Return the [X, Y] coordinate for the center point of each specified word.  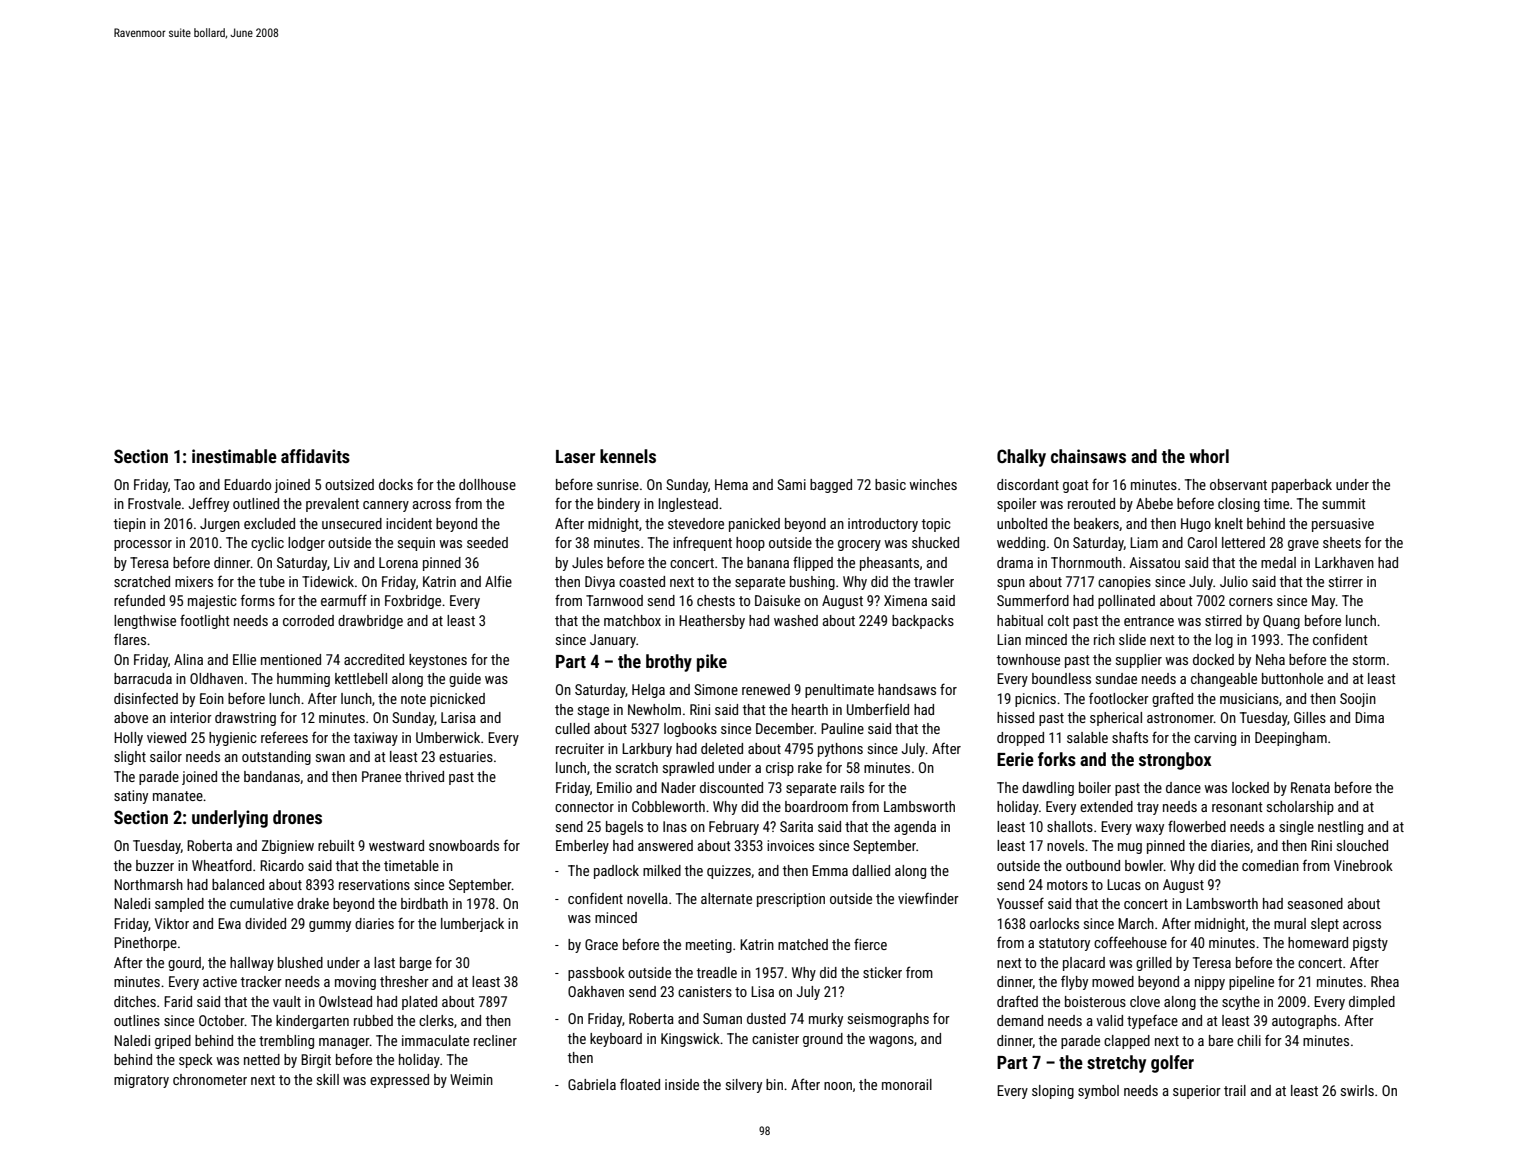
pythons [840, 750]
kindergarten [312, 1022]
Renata [1310, 787]
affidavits [315, 456]
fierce [870, 944]
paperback [1302, 486]
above [131, 717]
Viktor [172, 923]
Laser [575, 456]
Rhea [1385, 981]
